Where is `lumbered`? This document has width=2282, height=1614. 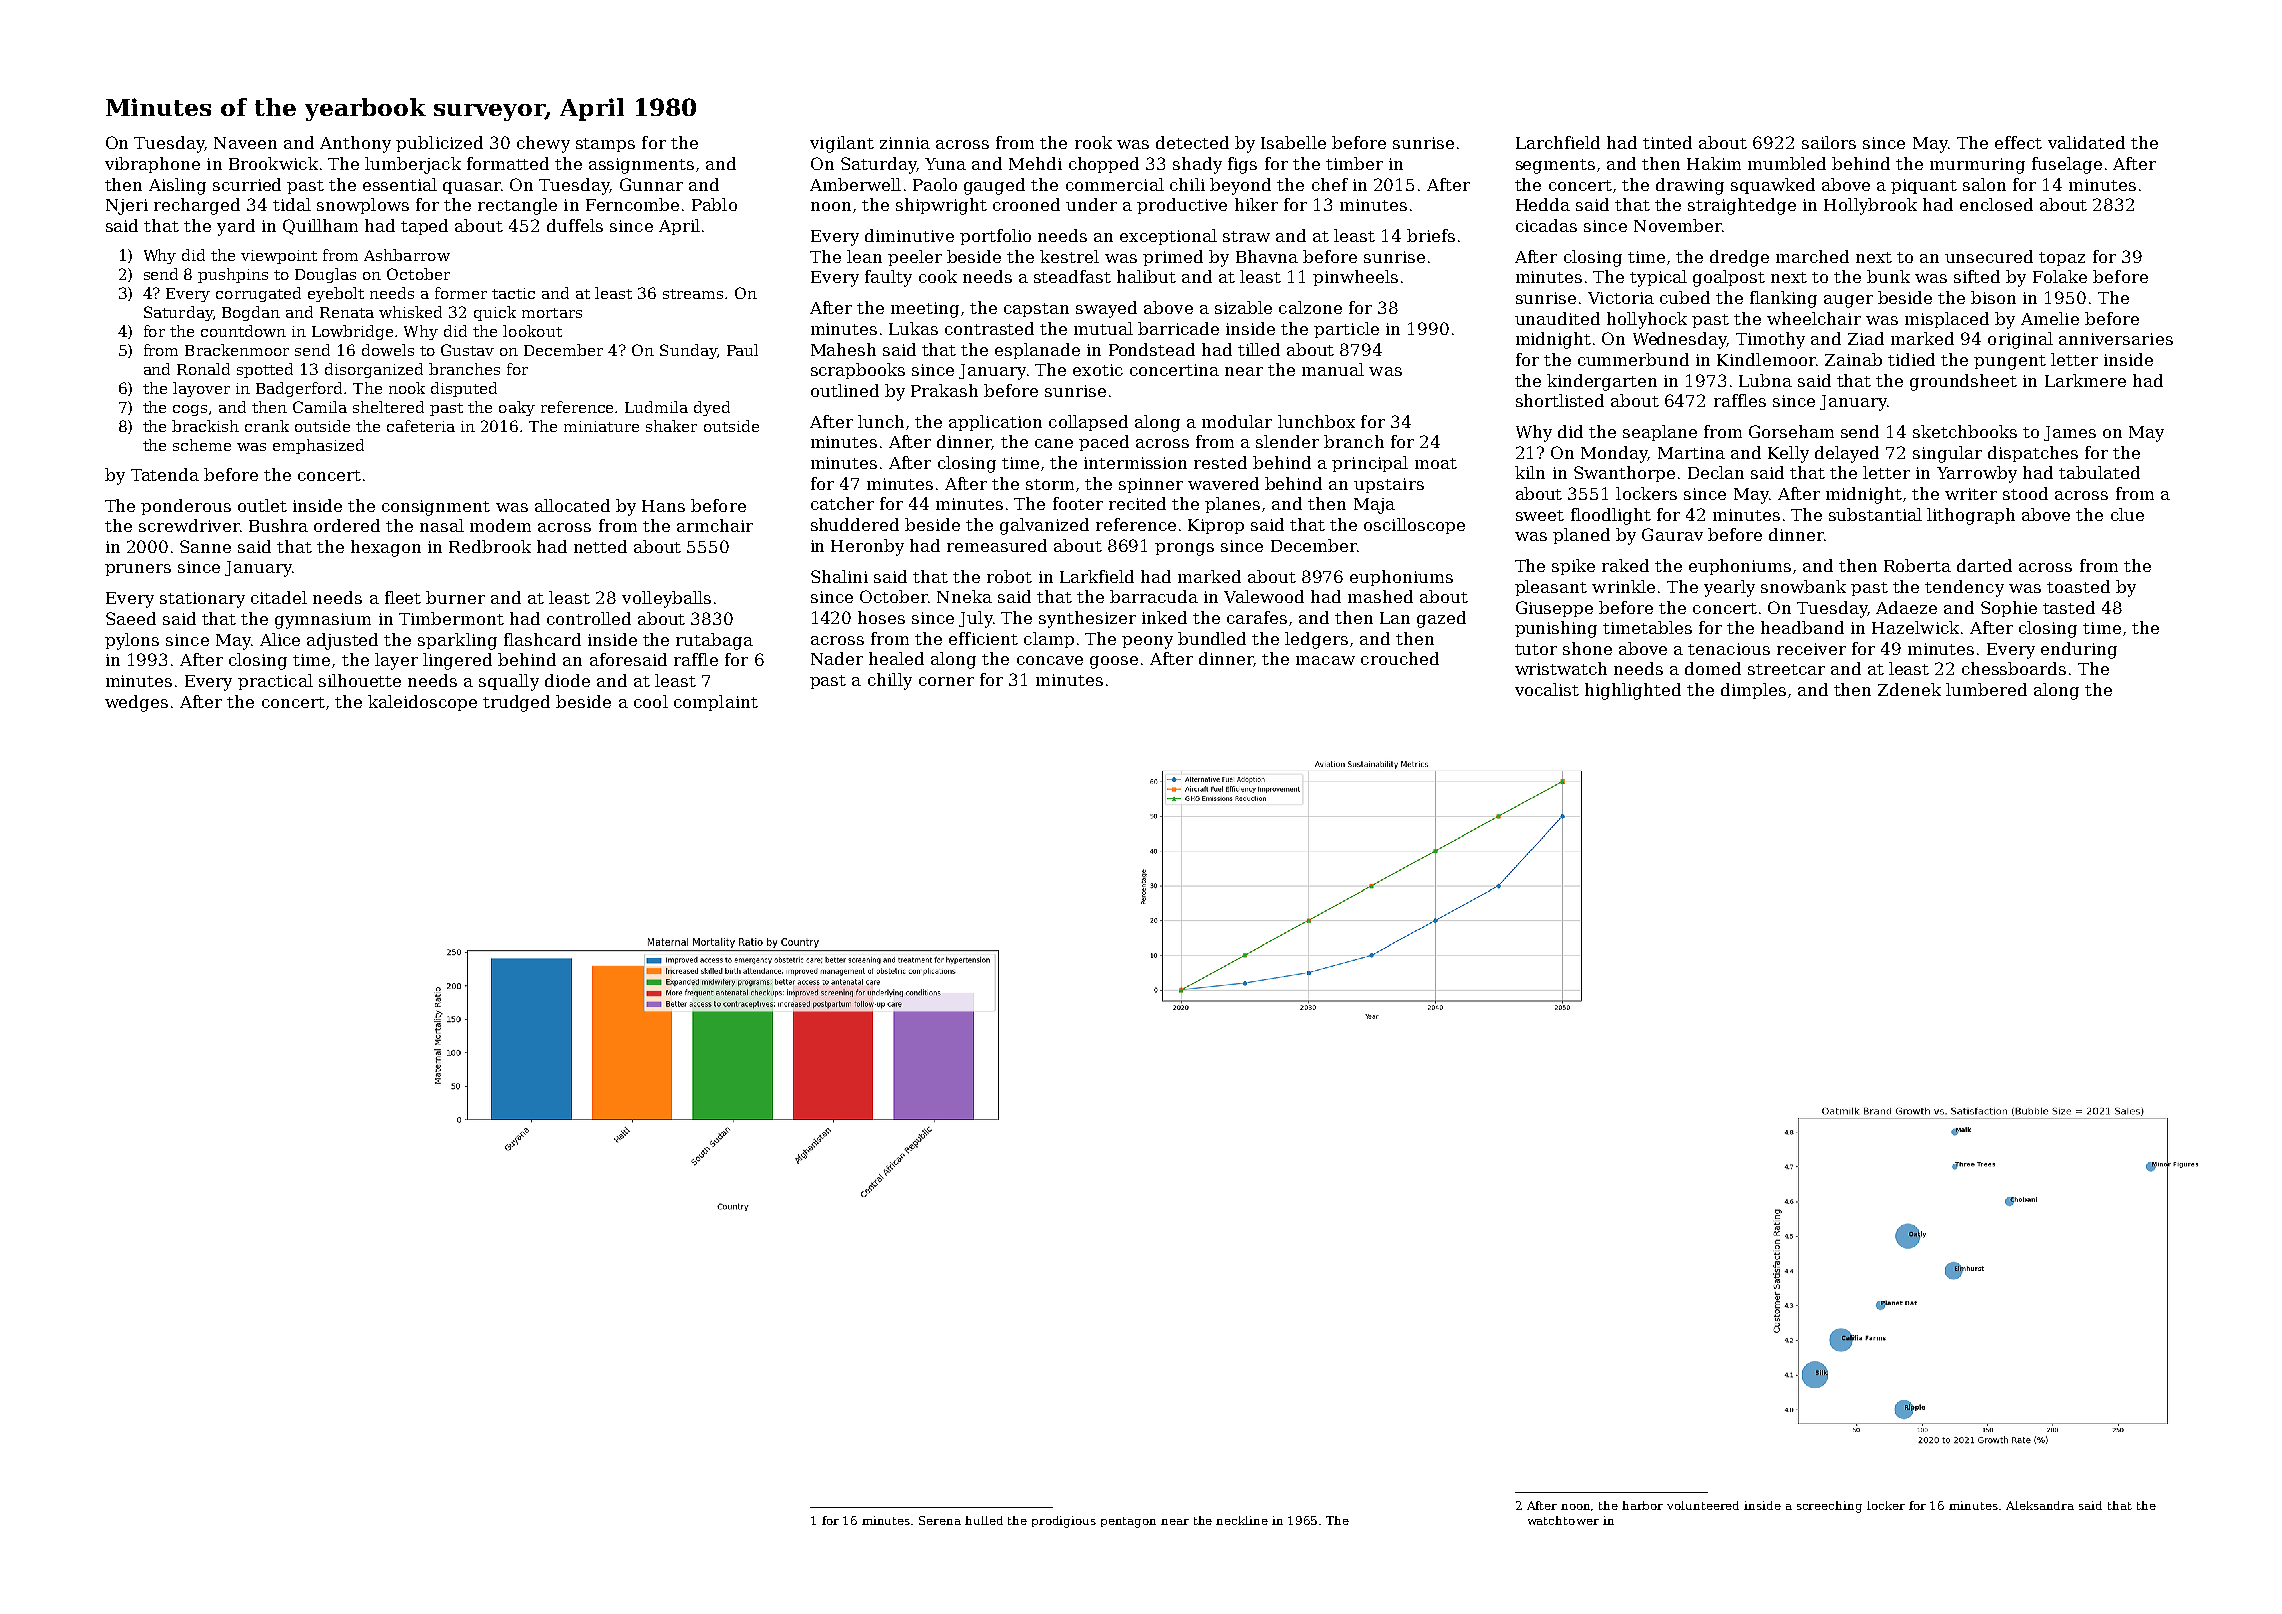 lumbered is located at coordinates (1986, 689).
